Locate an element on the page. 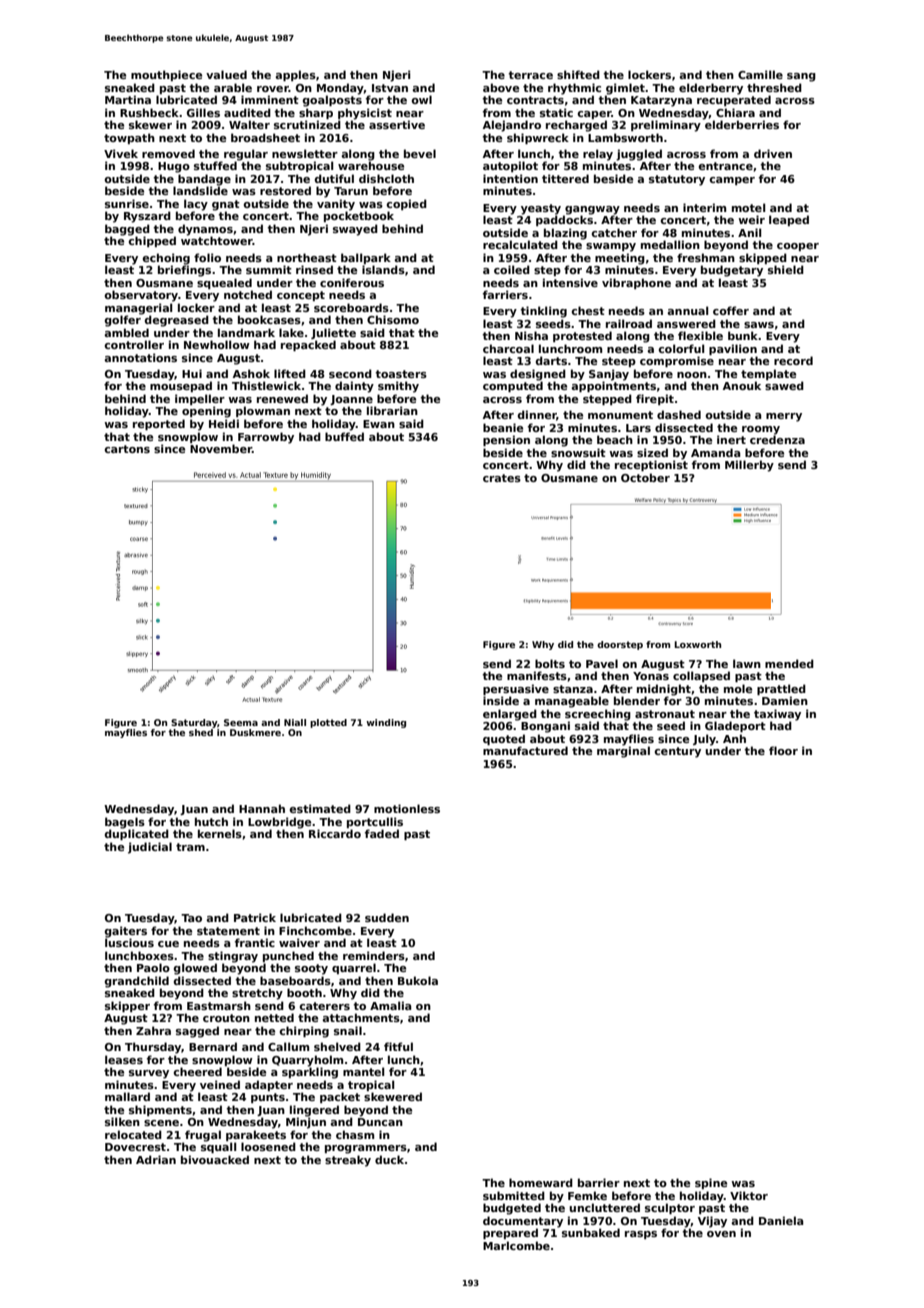  Gilles is located at coordinates (203, 112).
